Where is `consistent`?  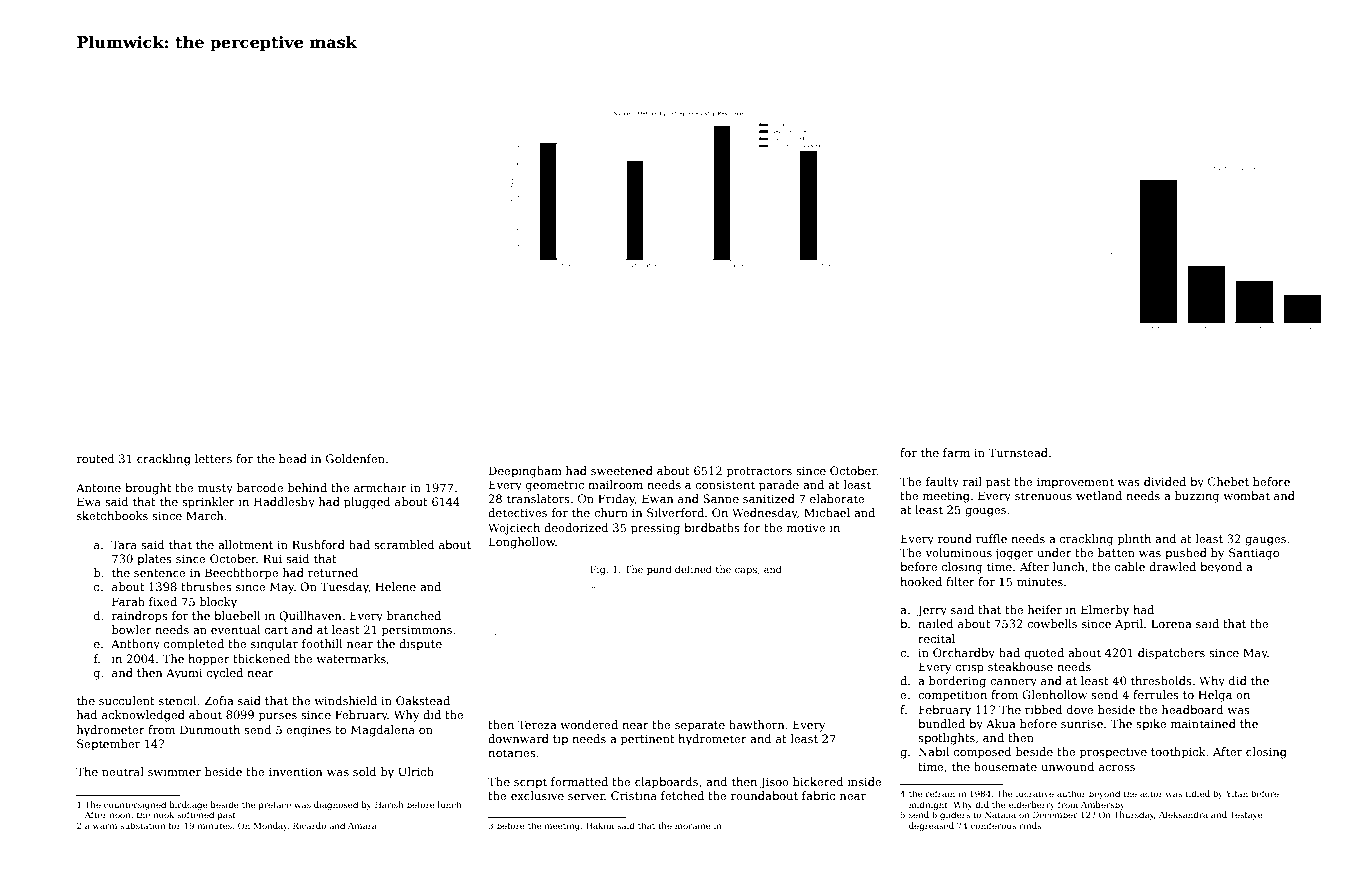 consistent is located at coordinates (725, 484).
